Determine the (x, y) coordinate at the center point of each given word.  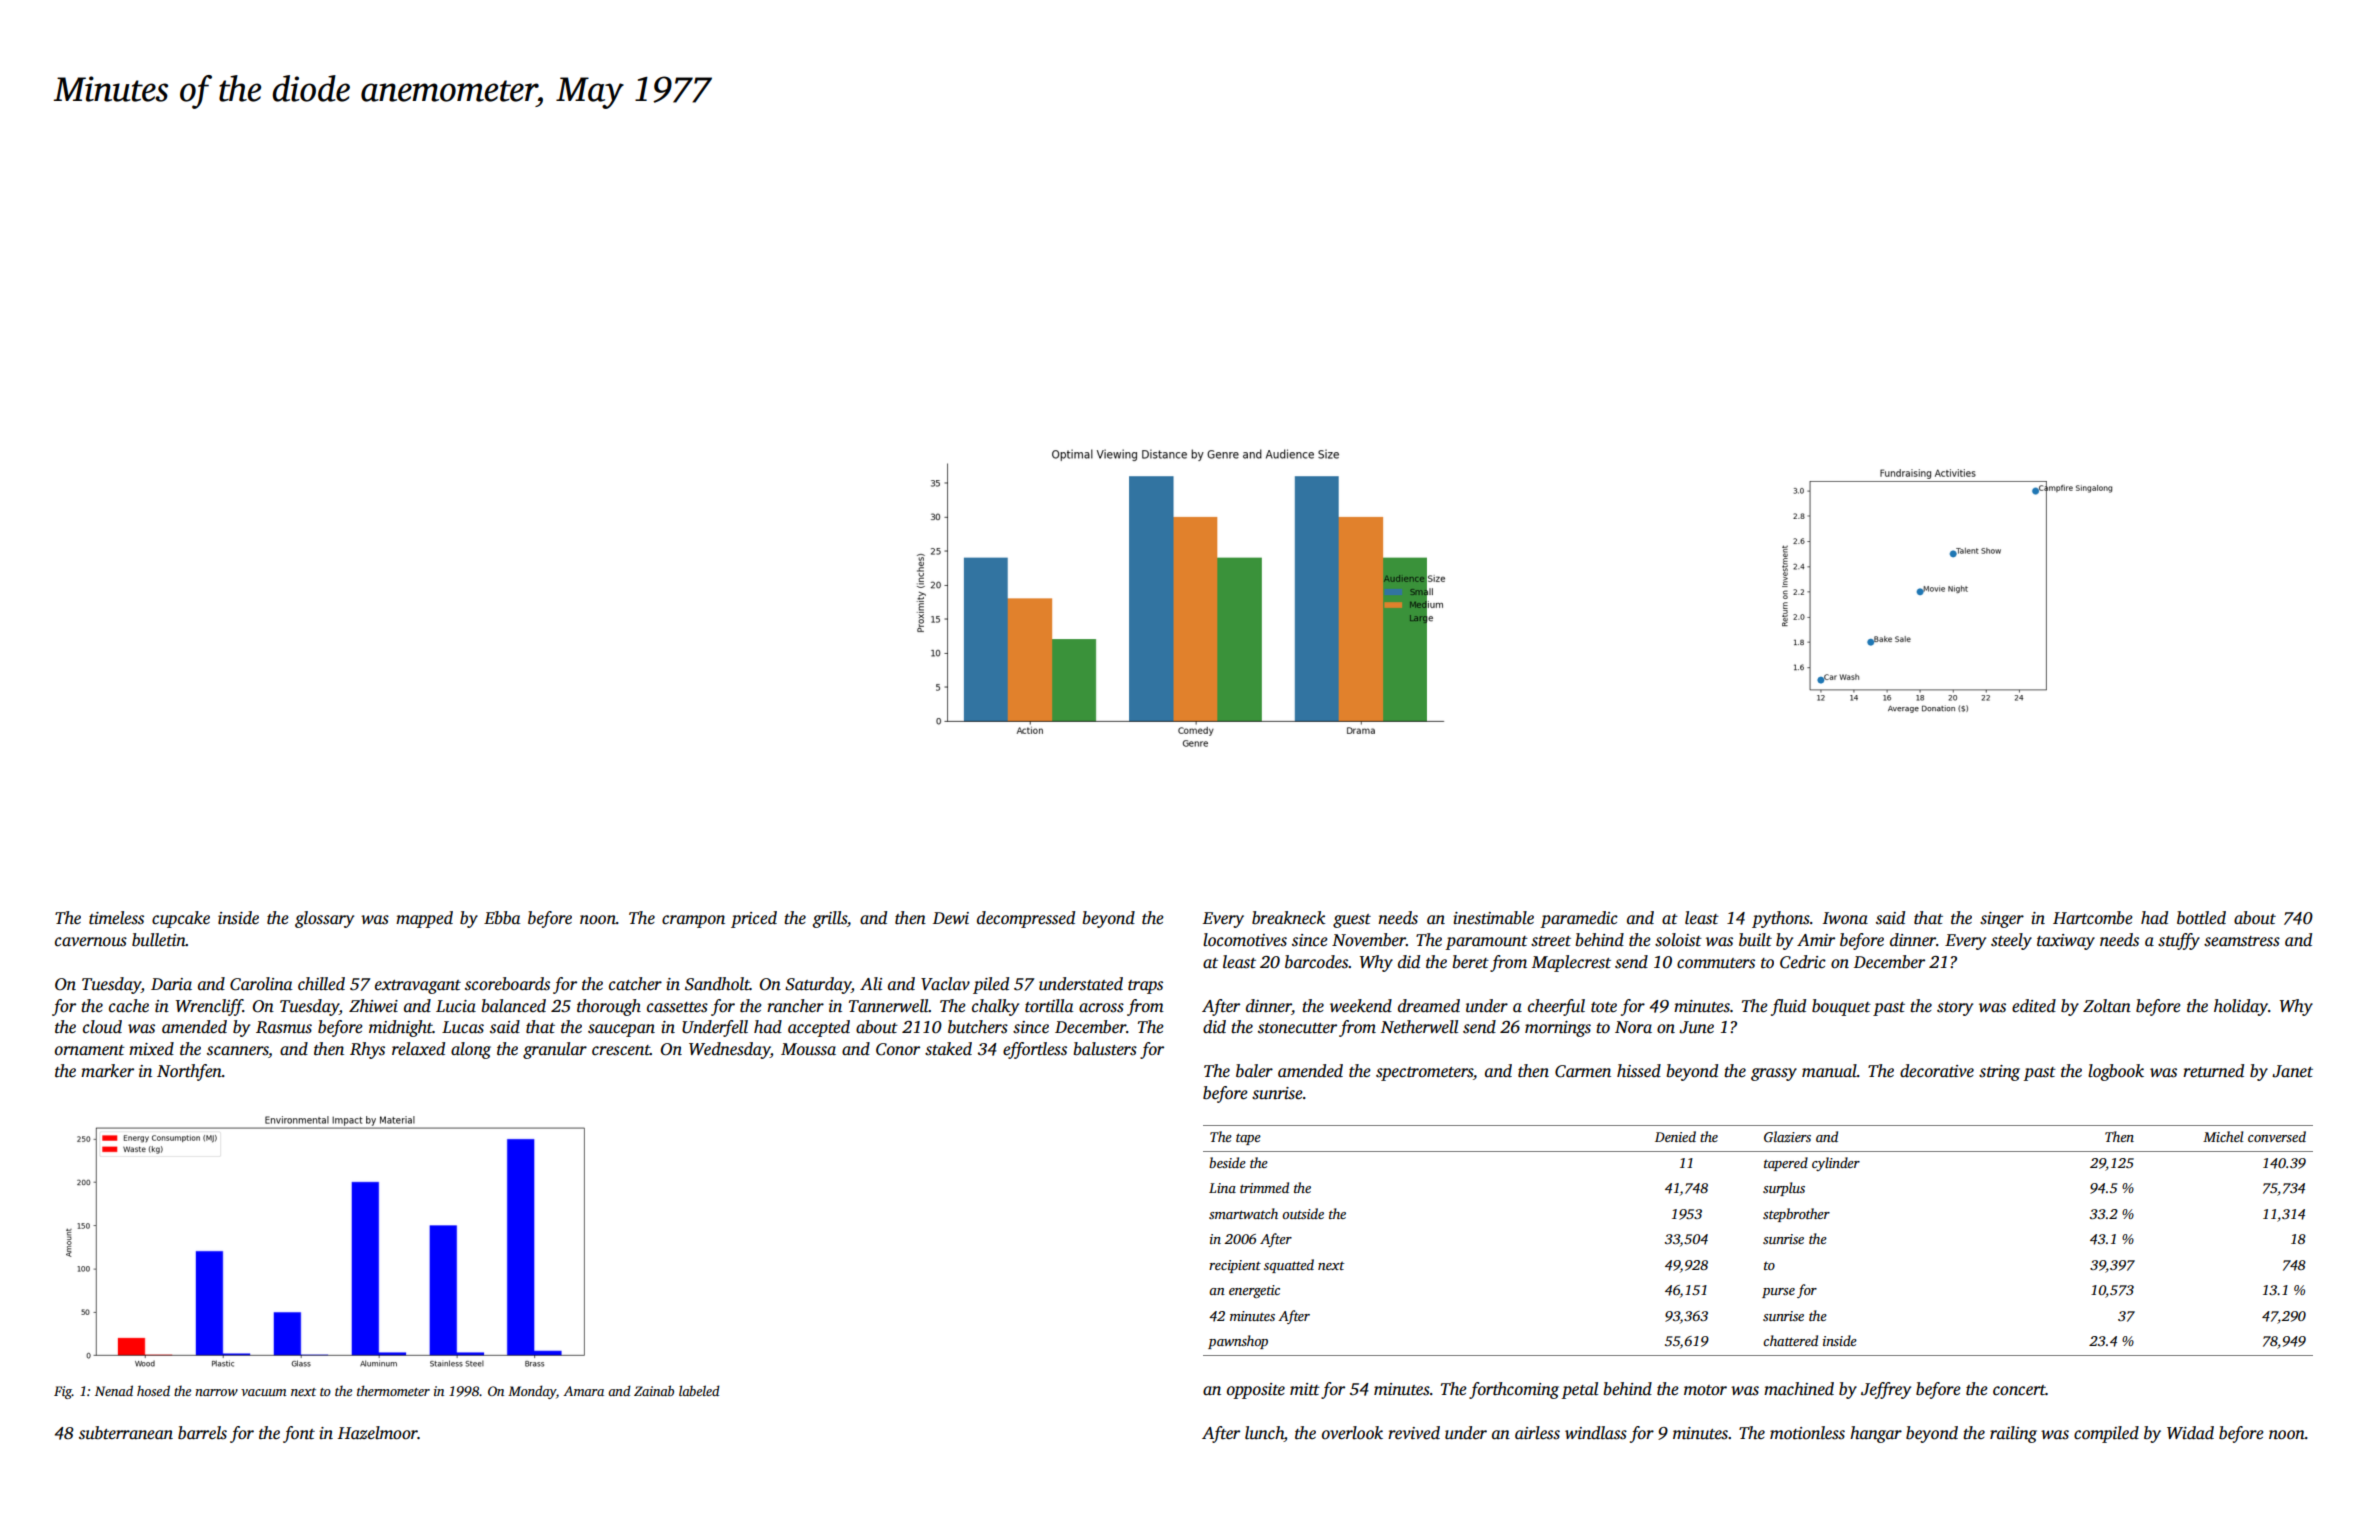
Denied (1675, 1136)
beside (1227, 1162)
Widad (2190, 1433)
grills (829, 919)
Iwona (1845, 918)
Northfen (189, 1072)
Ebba (502, 918)
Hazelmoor (377, 1433)
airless (1537, 1433)
